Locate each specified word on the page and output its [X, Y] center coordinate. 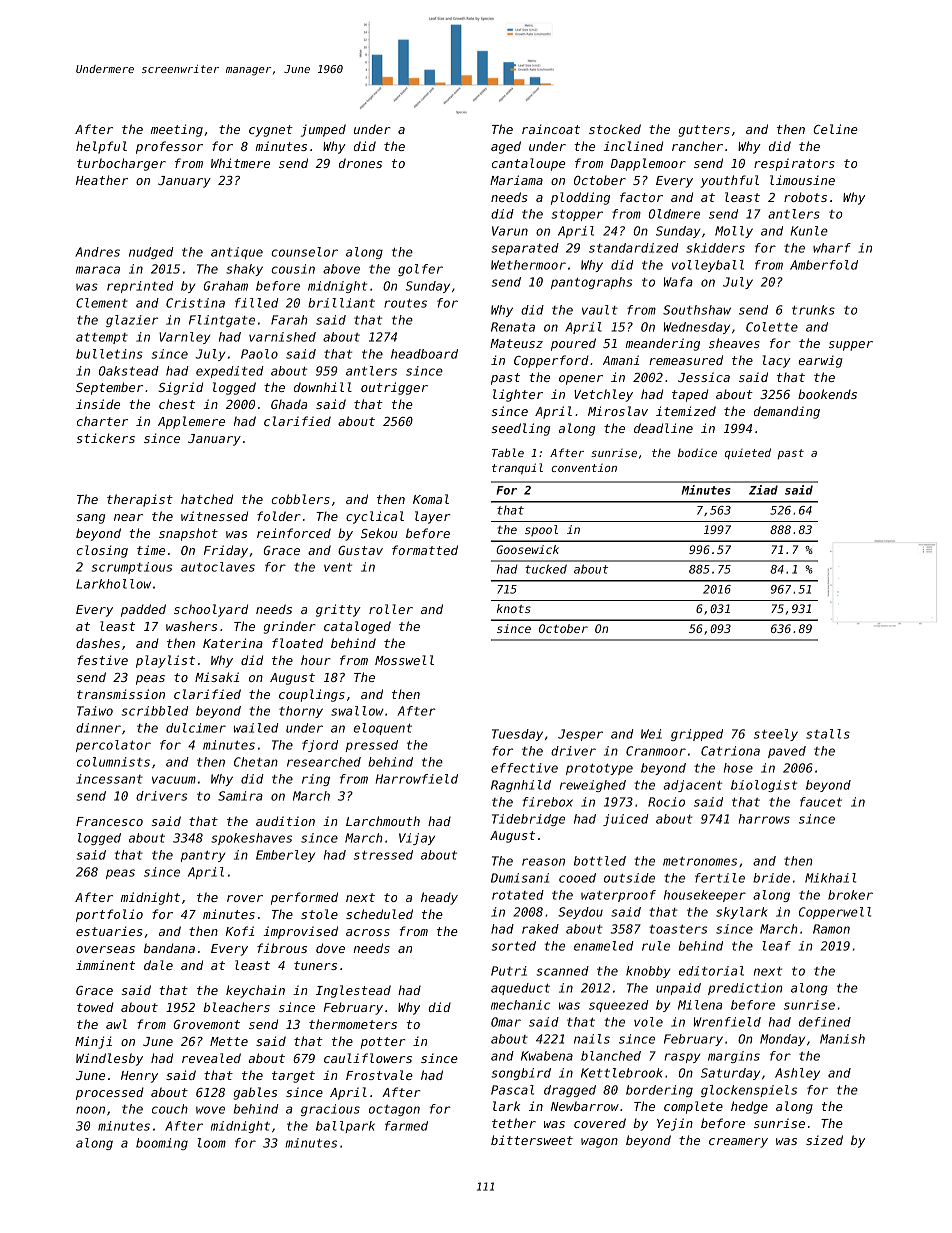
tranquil [517, 468]
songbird [521, 1074]
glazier [132, 321]
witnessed [214, 516]
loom [212, 1143]
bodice [697, 452]
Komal [431, 499]
